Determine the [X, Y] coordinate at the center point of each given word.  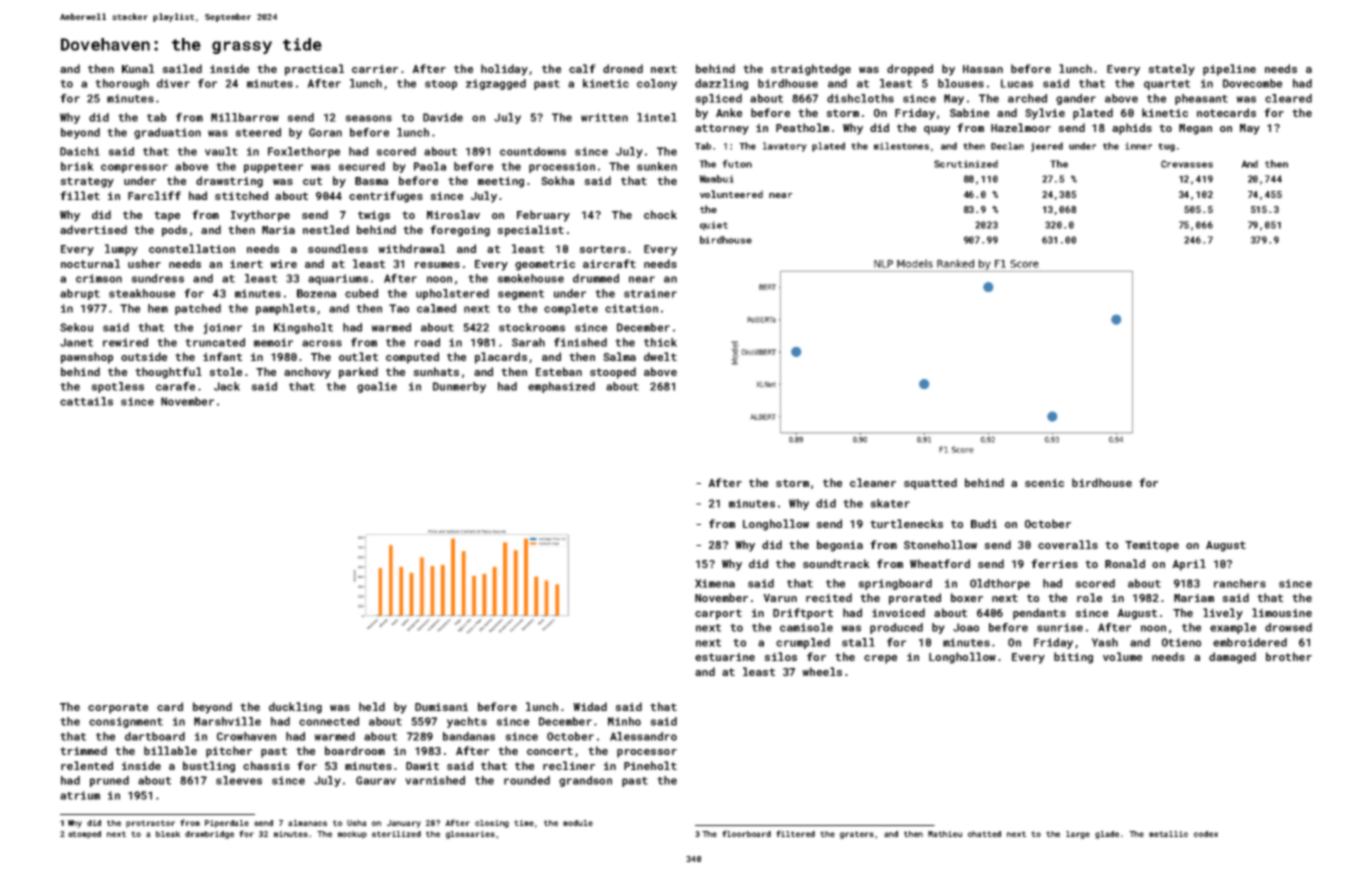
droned [623, 68]
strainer [650, 293]
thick [660, 342]
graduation [167, 133]
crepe [880, 659]
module [578, 823]
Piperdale [227, 824]
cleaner [873, 482]
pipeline [1229, 70]
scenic [1044, 483]
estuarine [725, 657]
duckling [295, 708]
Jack [227, 386]
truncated [215, 342]
